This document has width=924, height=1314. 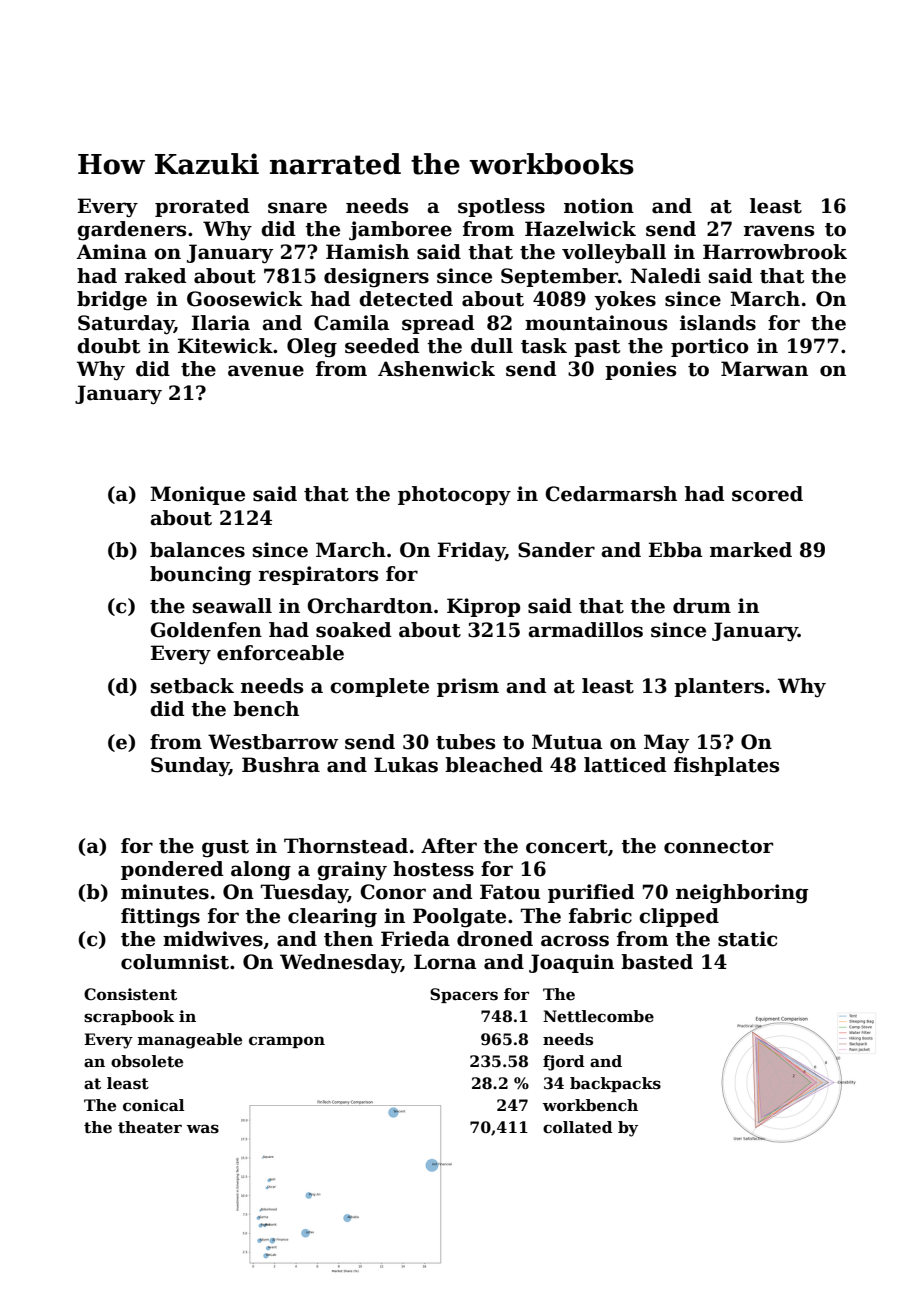 I want to click on spotless, so click(x=501, y=207).
